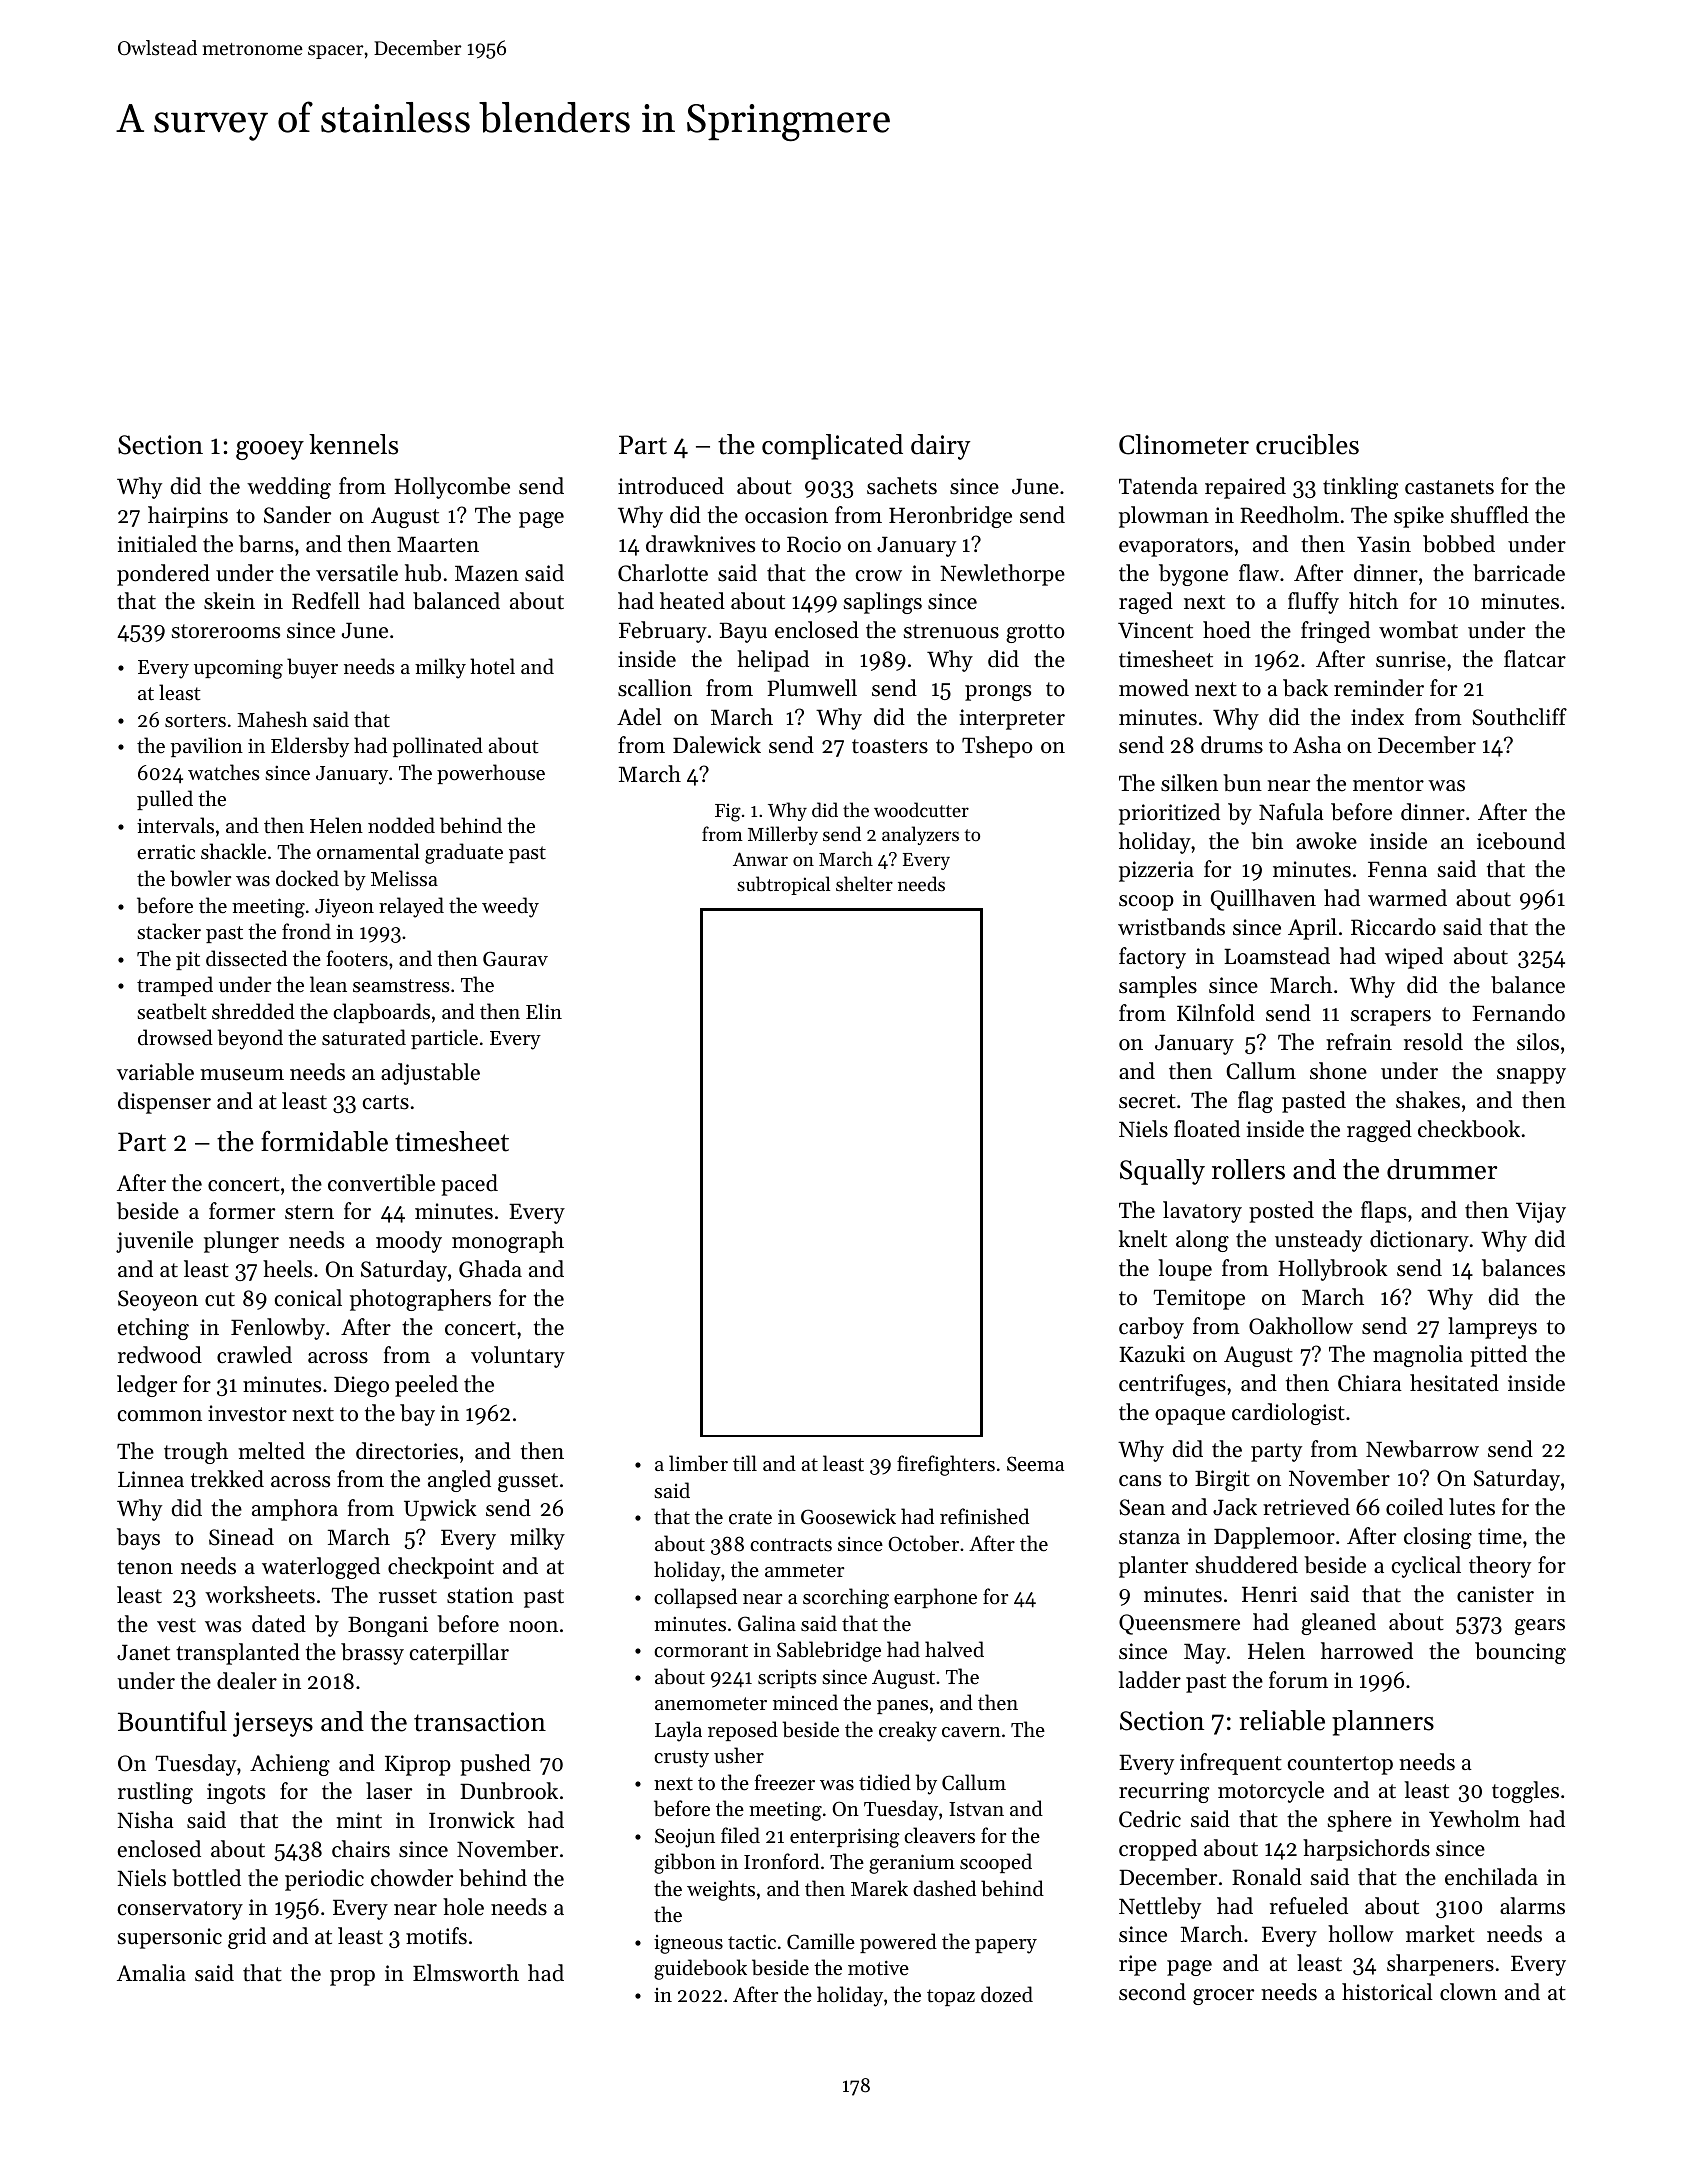 This screenshot has height=2178, width=1683. Describe the element at coordinates (242, 1075) in the screenshot. I see `museum` at that location.
